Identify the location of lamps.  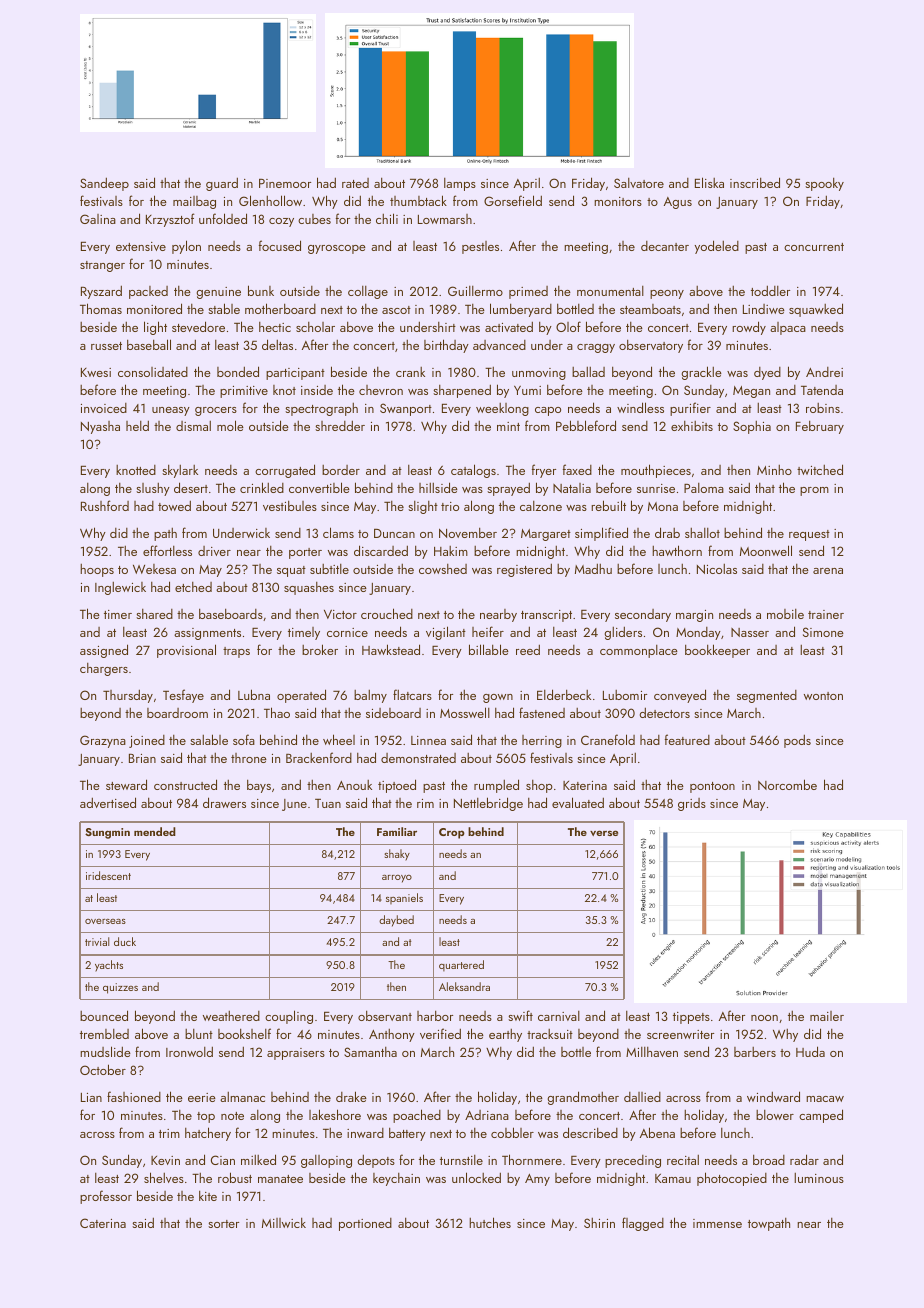
(460, 184).
